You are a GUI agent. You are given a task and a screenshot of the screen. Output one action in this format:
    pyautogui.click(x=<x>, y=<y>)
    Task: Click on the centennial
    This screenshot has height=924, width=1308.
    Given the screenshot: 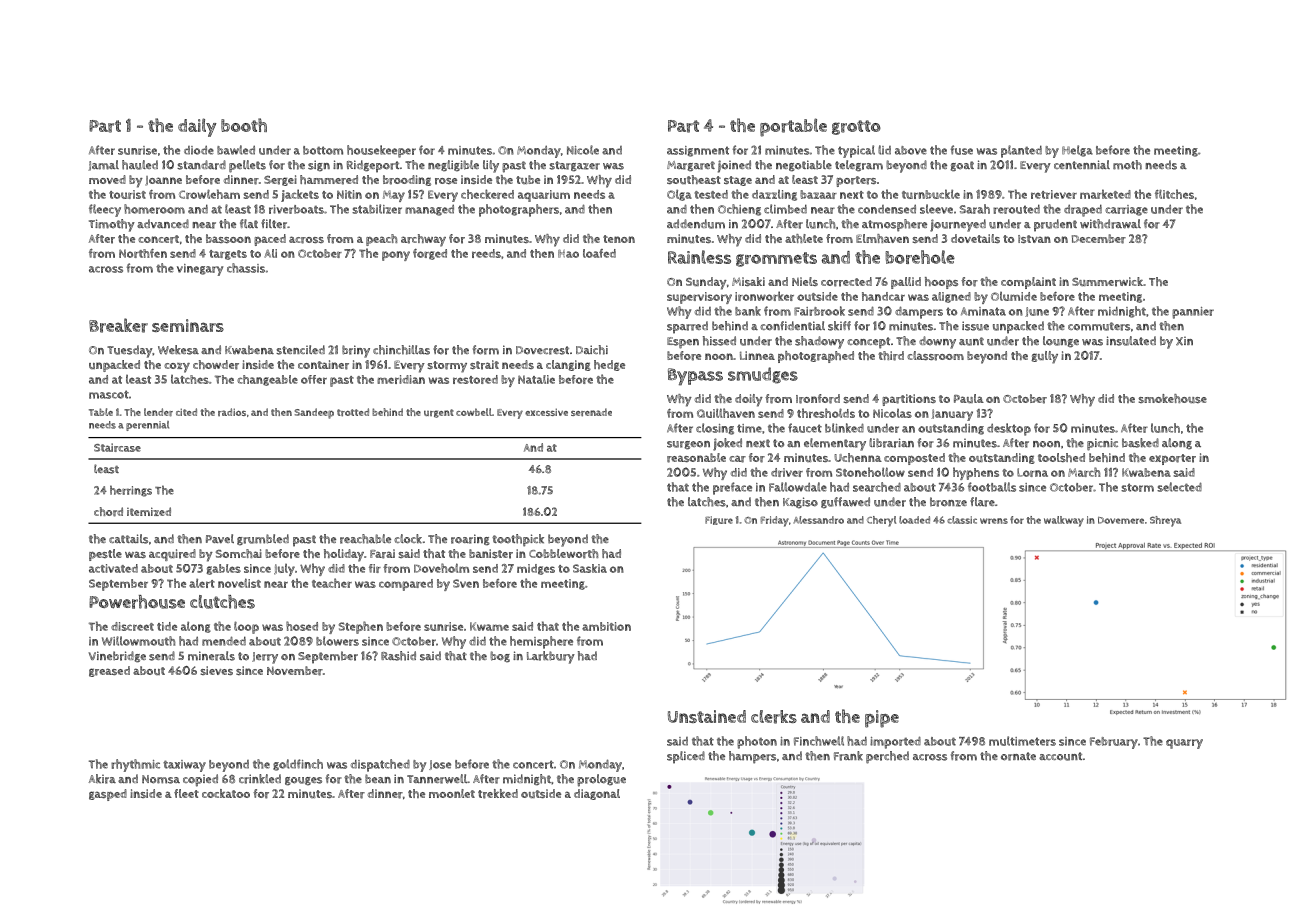 What is the action you would take?
    pyautogui.click(x=1082, y=164)
